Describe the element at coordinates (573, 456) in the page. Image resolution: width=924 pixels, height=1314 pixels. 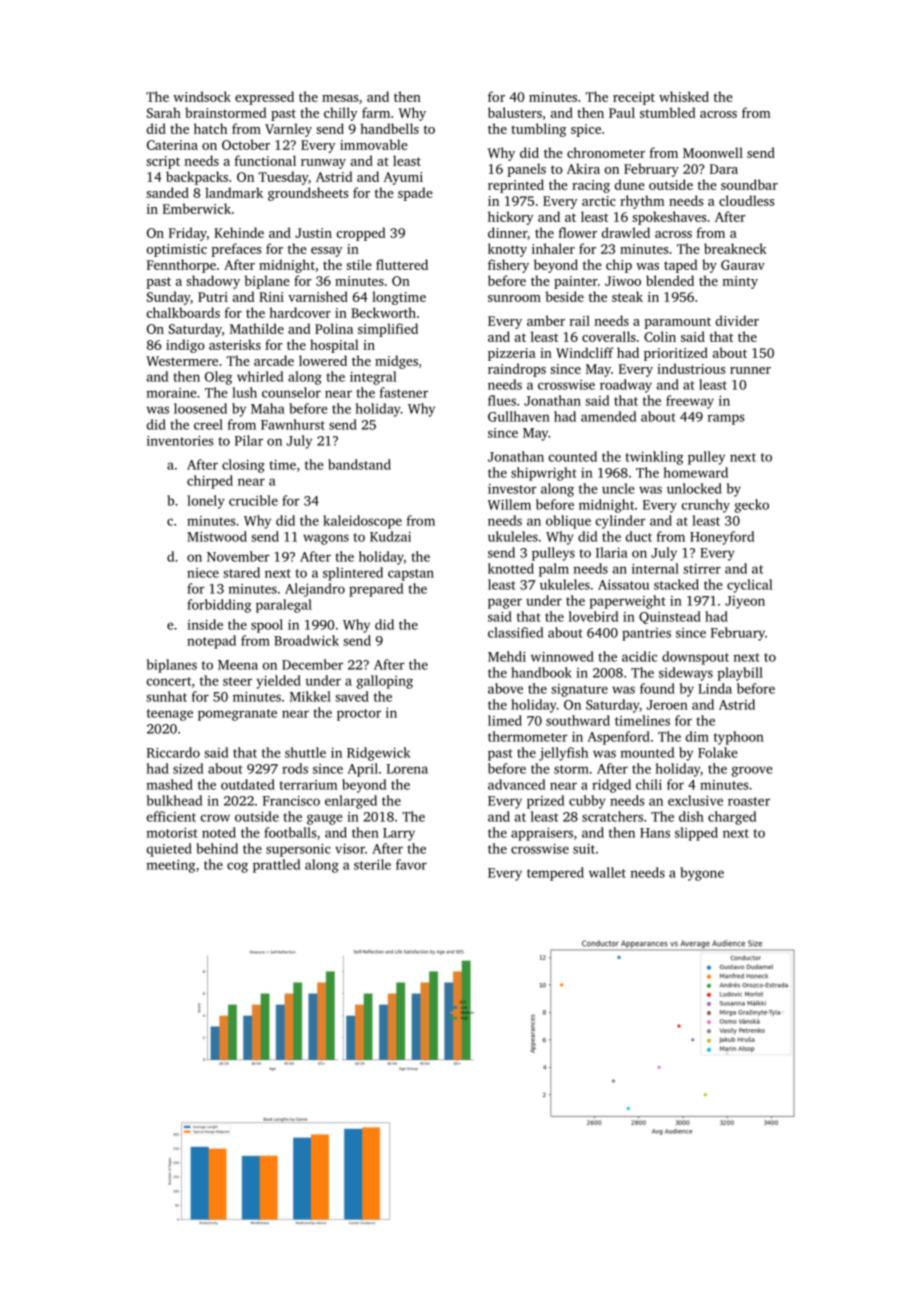
I see `counted` at that location.
